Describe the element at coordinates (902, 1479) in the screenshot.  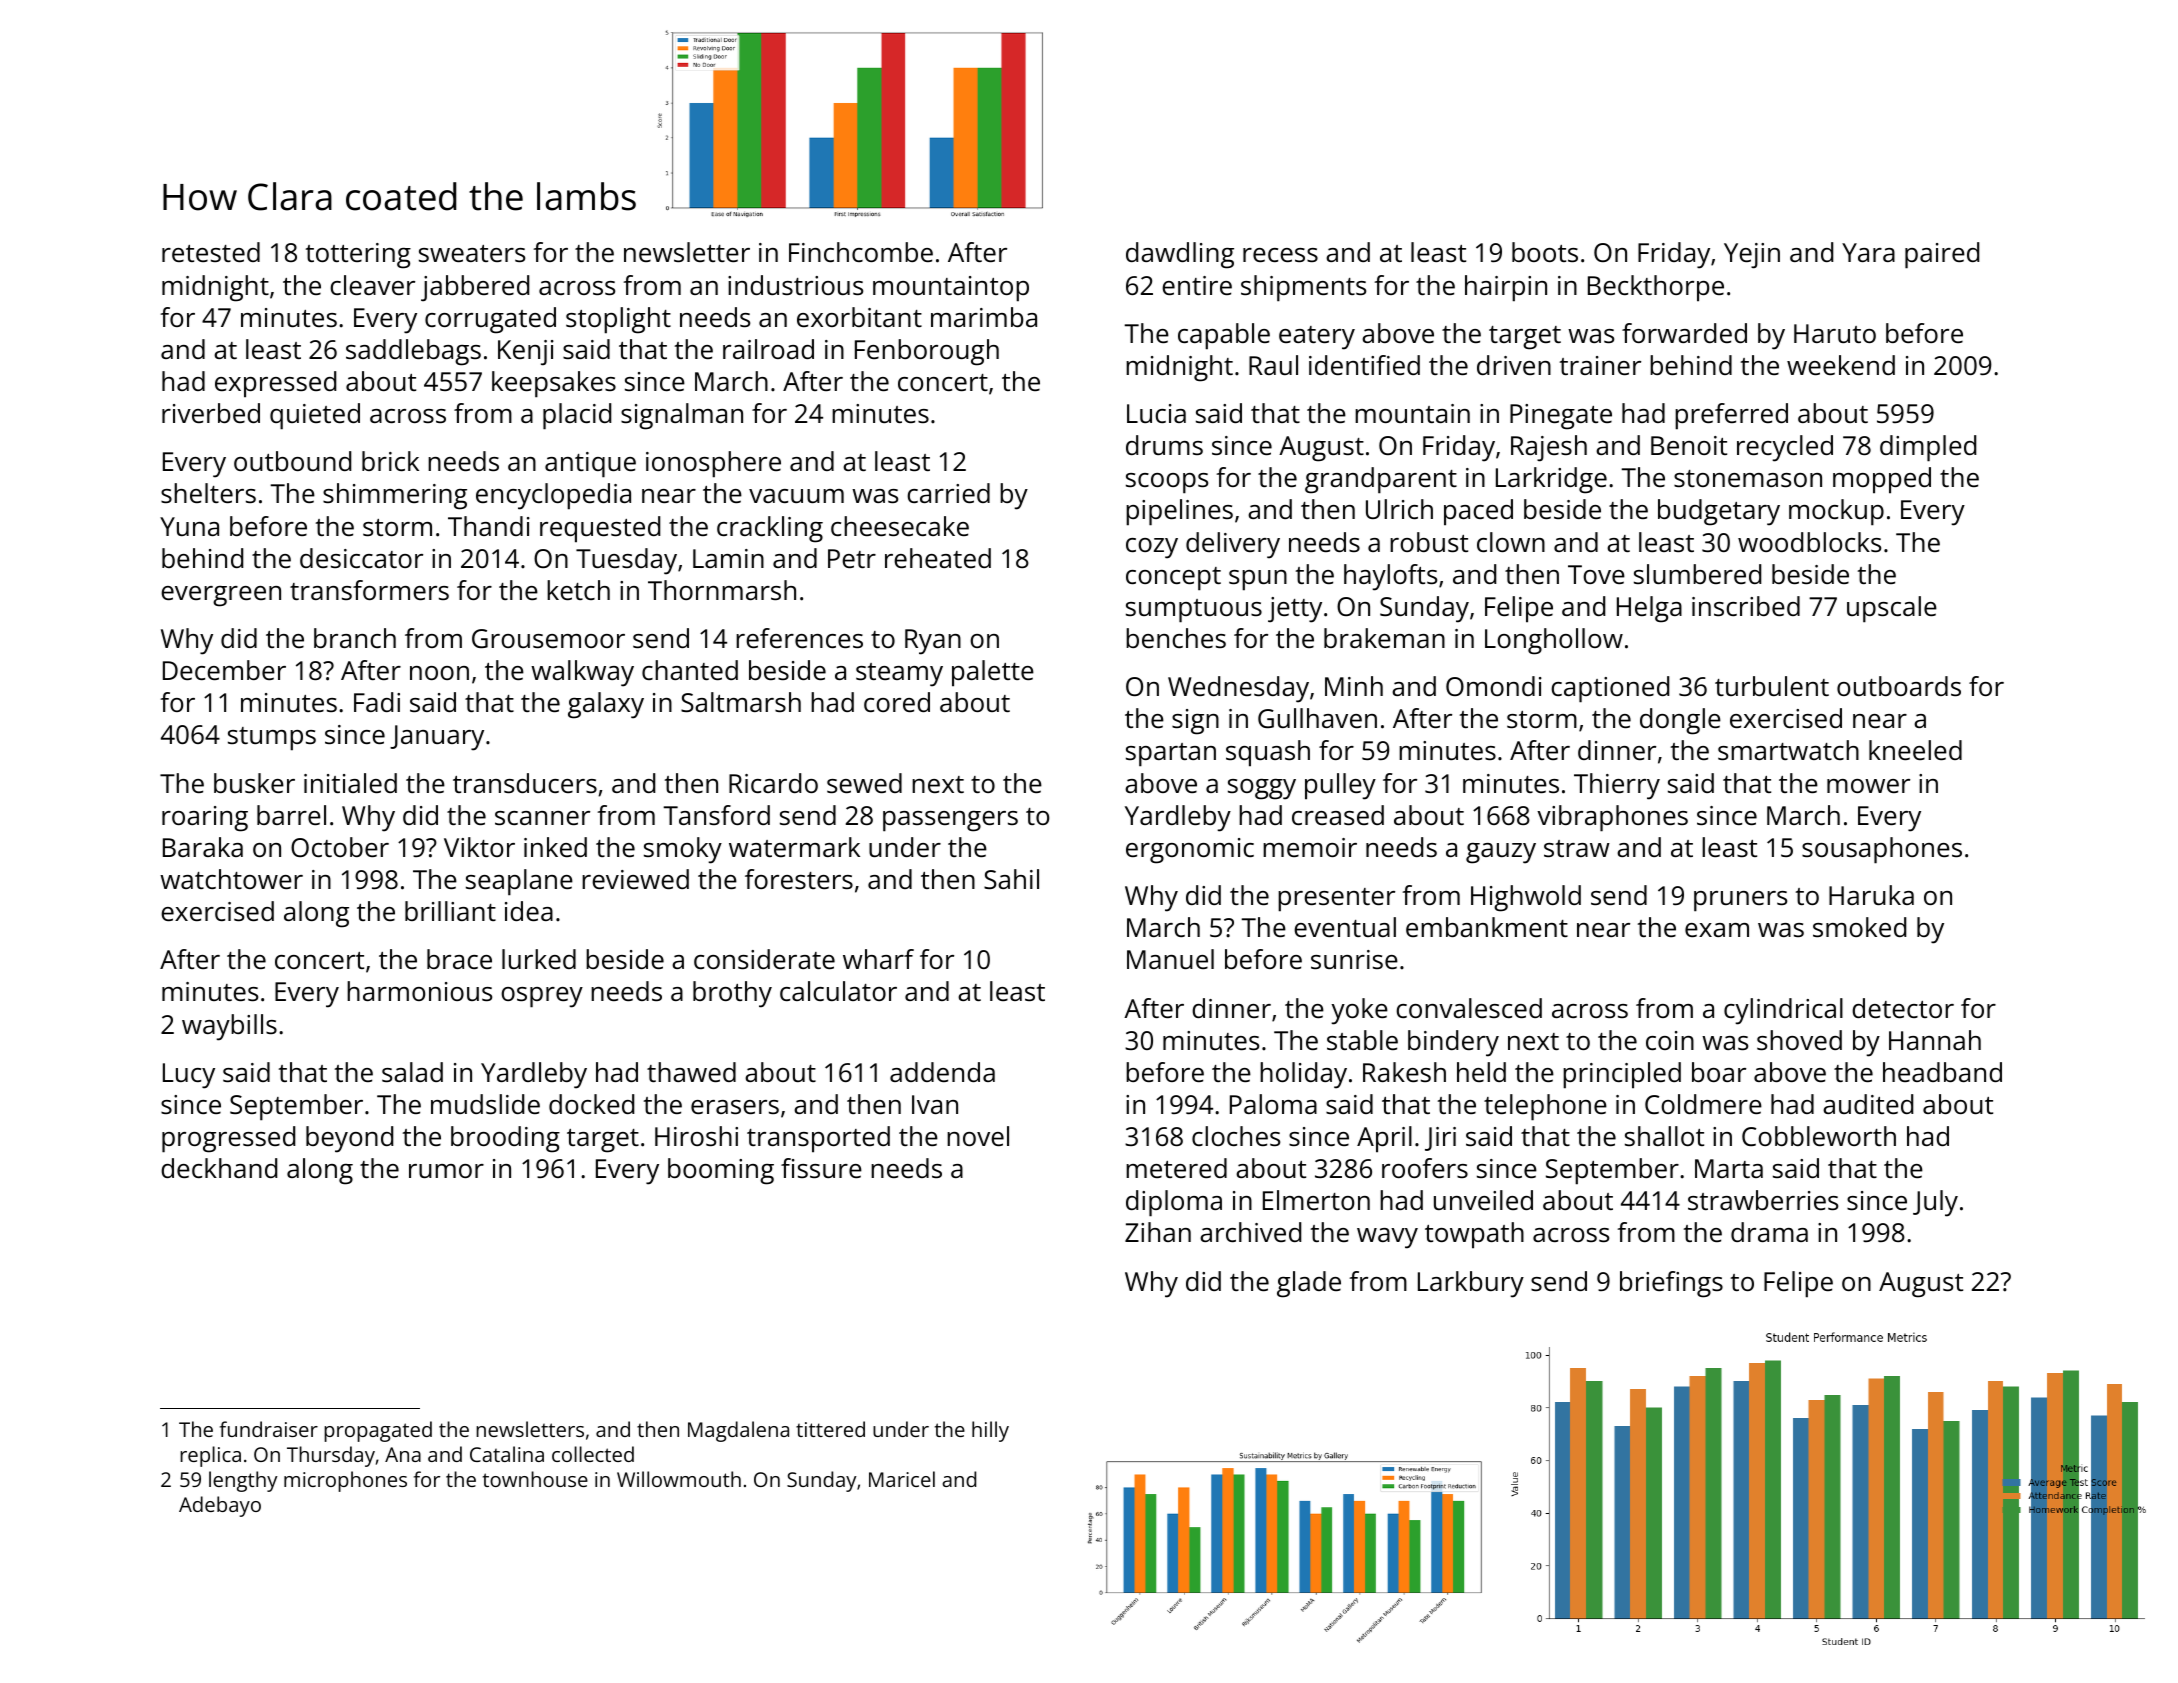
I see `Maricel` at that location.
